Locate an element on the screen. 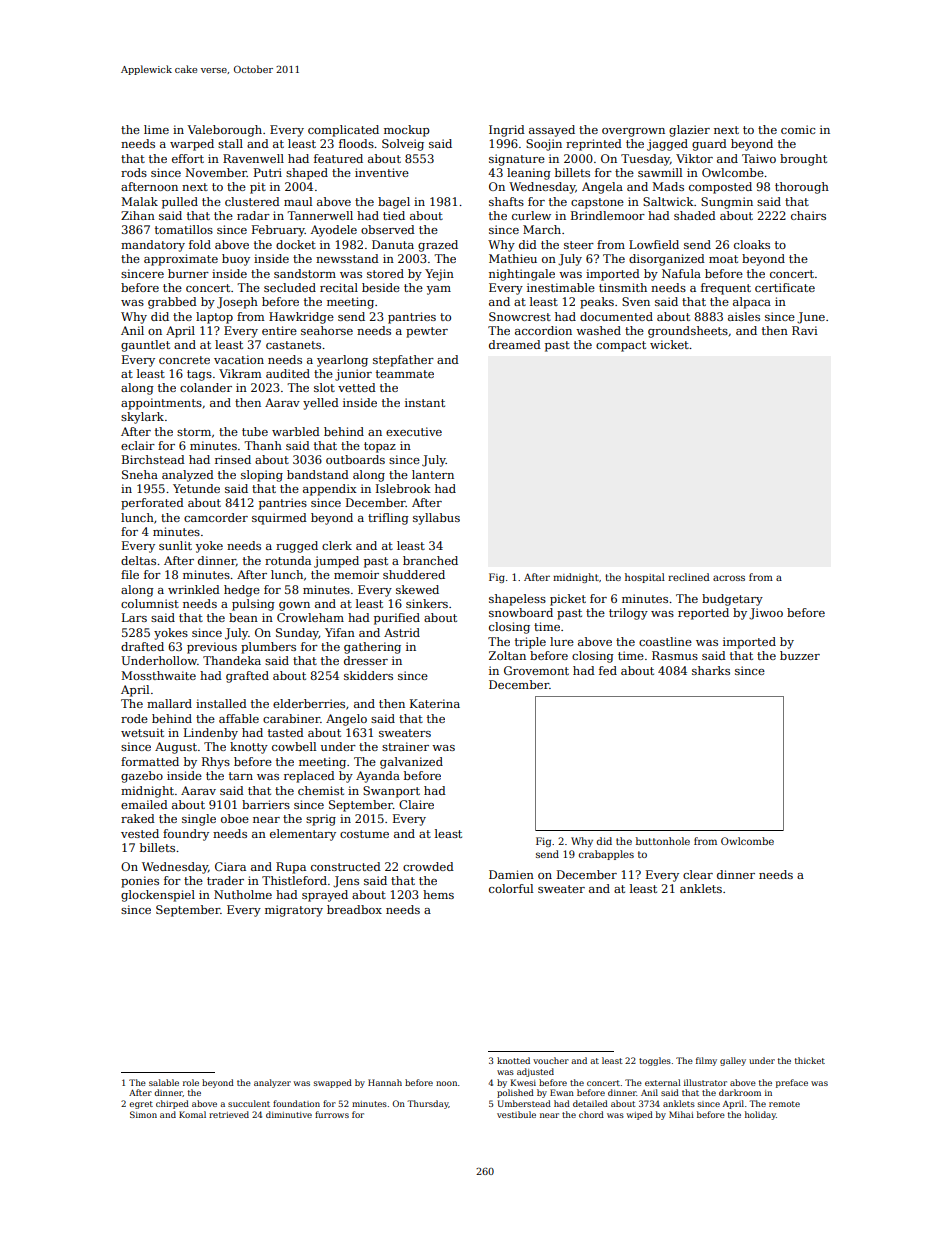 This screenshot has height=1233, width=952. cloaks is located at coordinates (752, 244).
